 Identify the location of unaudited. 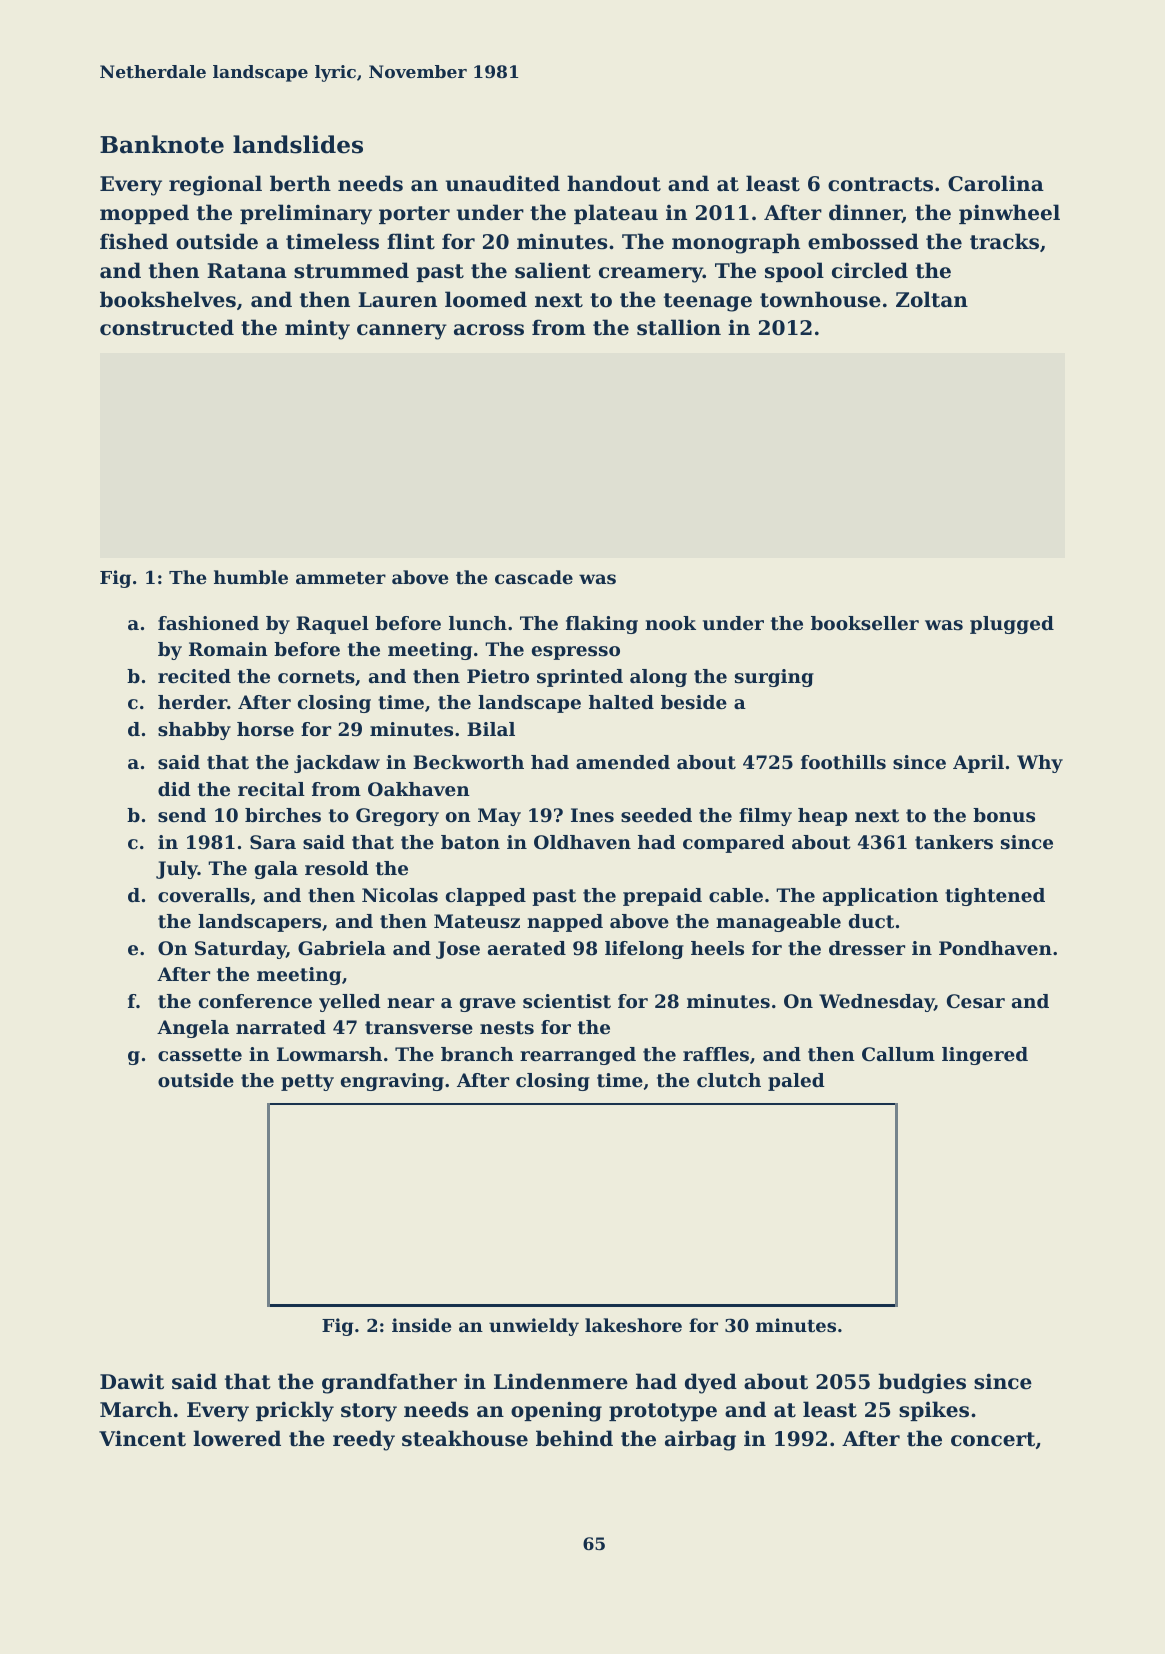
(503, 183).
